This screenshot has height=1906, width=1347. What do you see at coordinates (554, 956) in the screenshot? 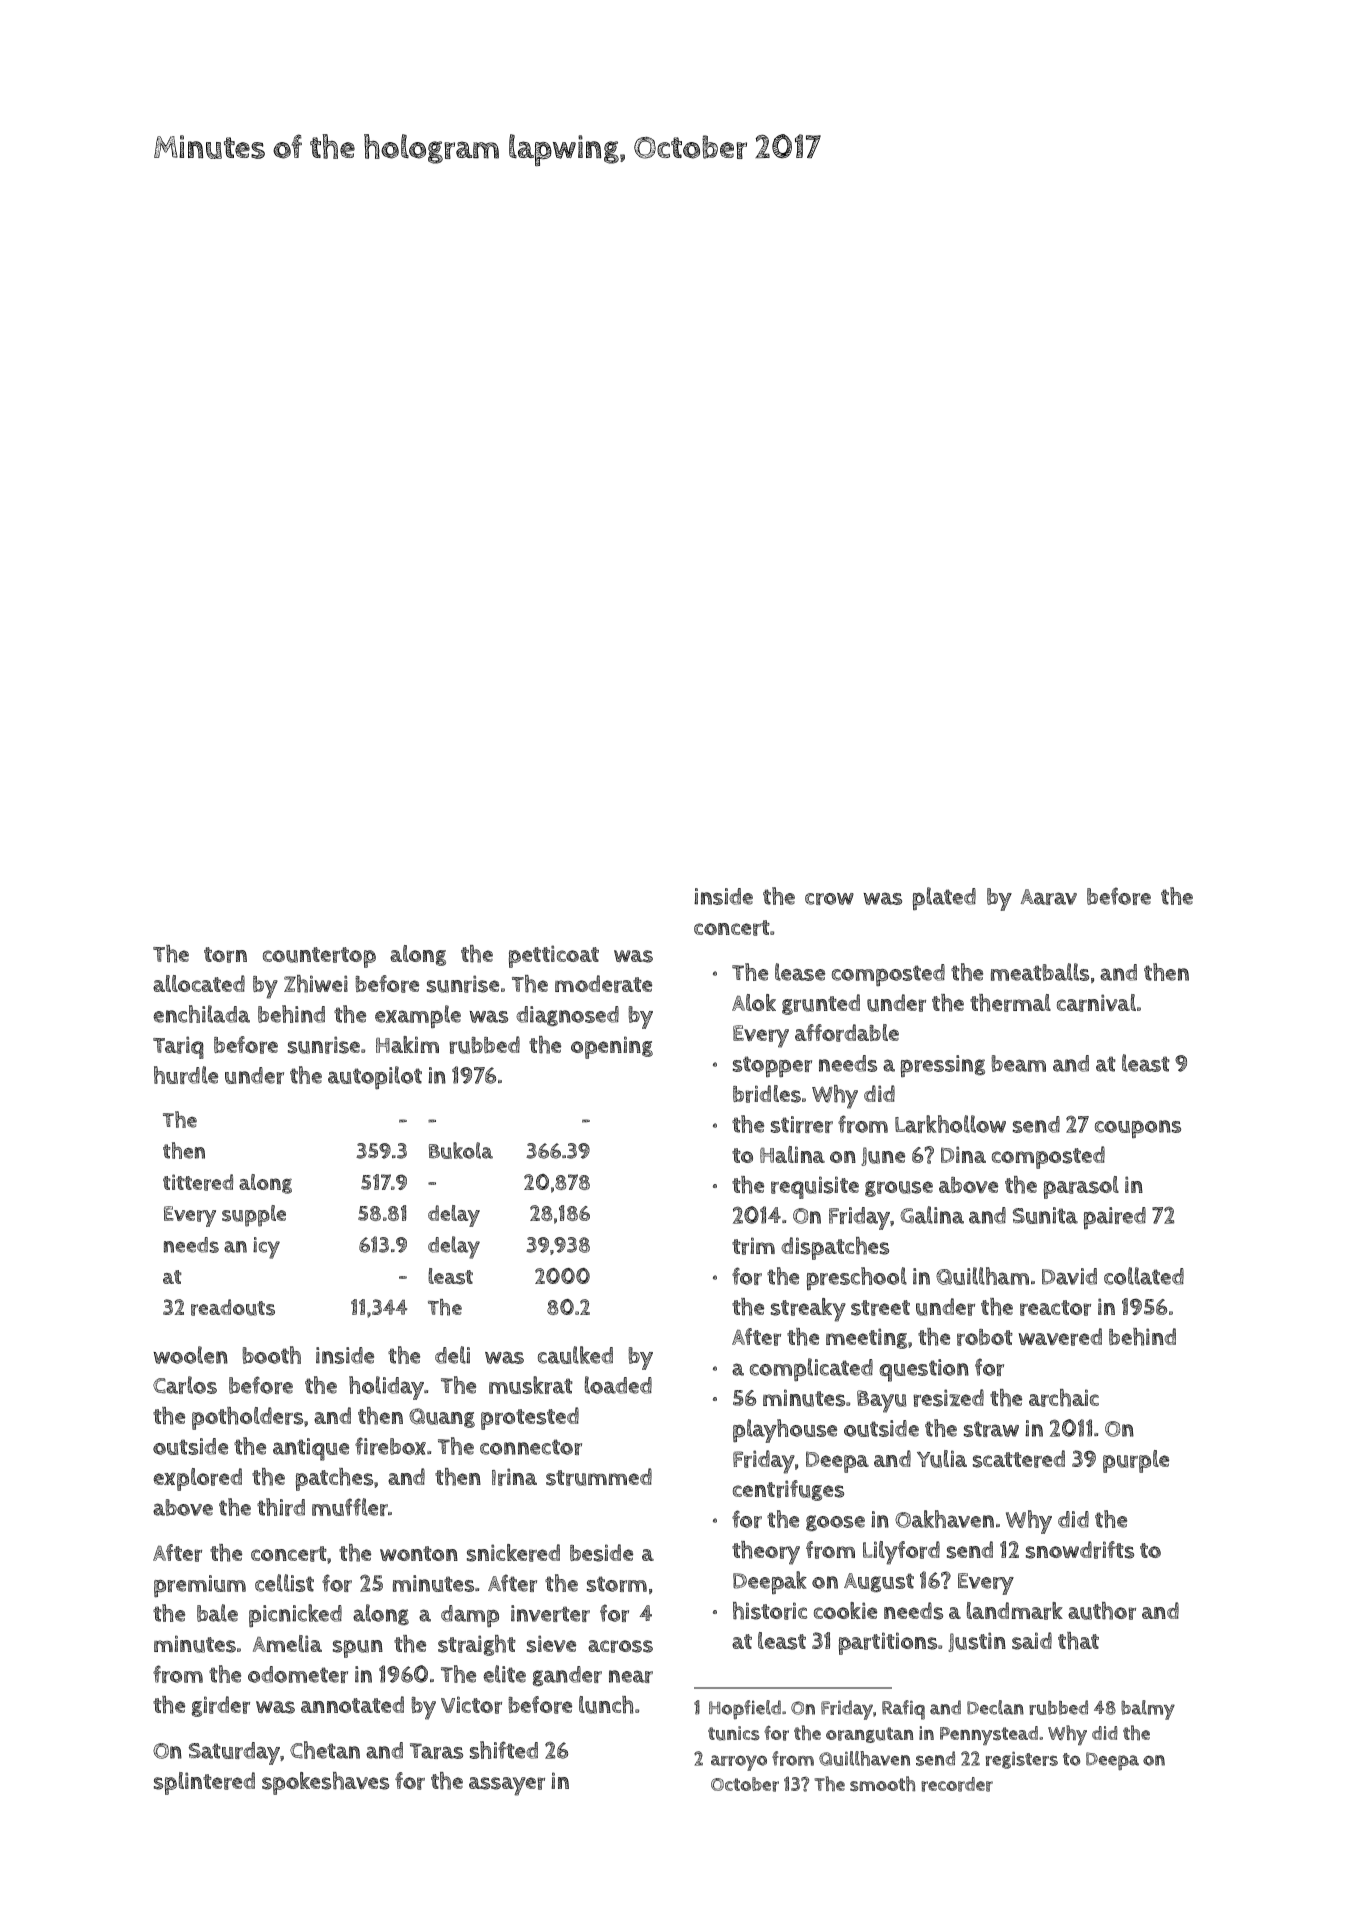
I see `petticoat` at bounding box center [554, 956].
